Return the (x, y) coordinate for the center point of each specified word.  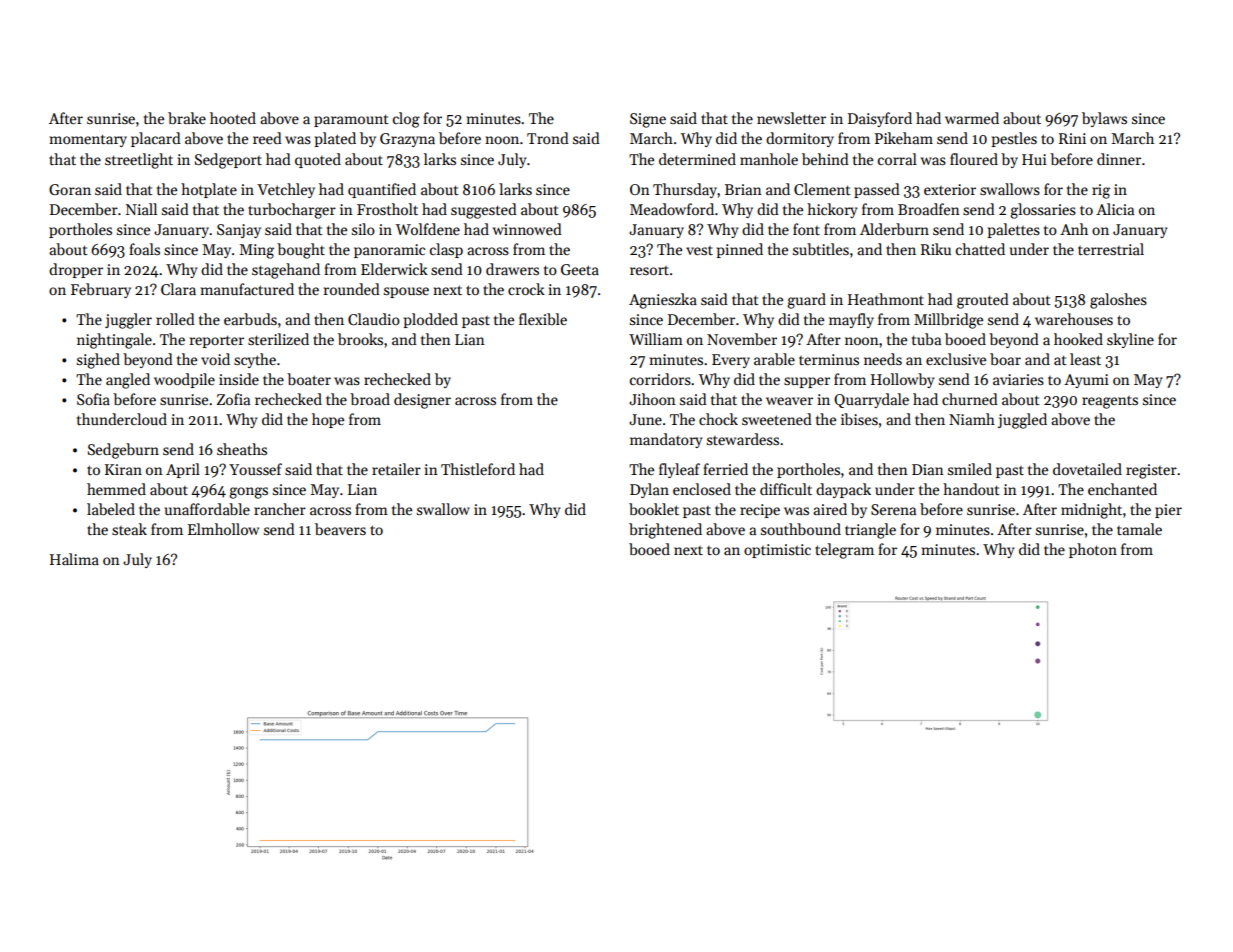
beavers (340, 529)
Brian (743, 189)
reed (267, 138)
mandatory (666, 440)
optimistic (777, 551)
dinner (1119, 159)
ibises (859, 419)
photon (1093, 550)
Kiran (123, 469)
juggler (128, 321)
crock (526, 289)
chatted (980, 249)
